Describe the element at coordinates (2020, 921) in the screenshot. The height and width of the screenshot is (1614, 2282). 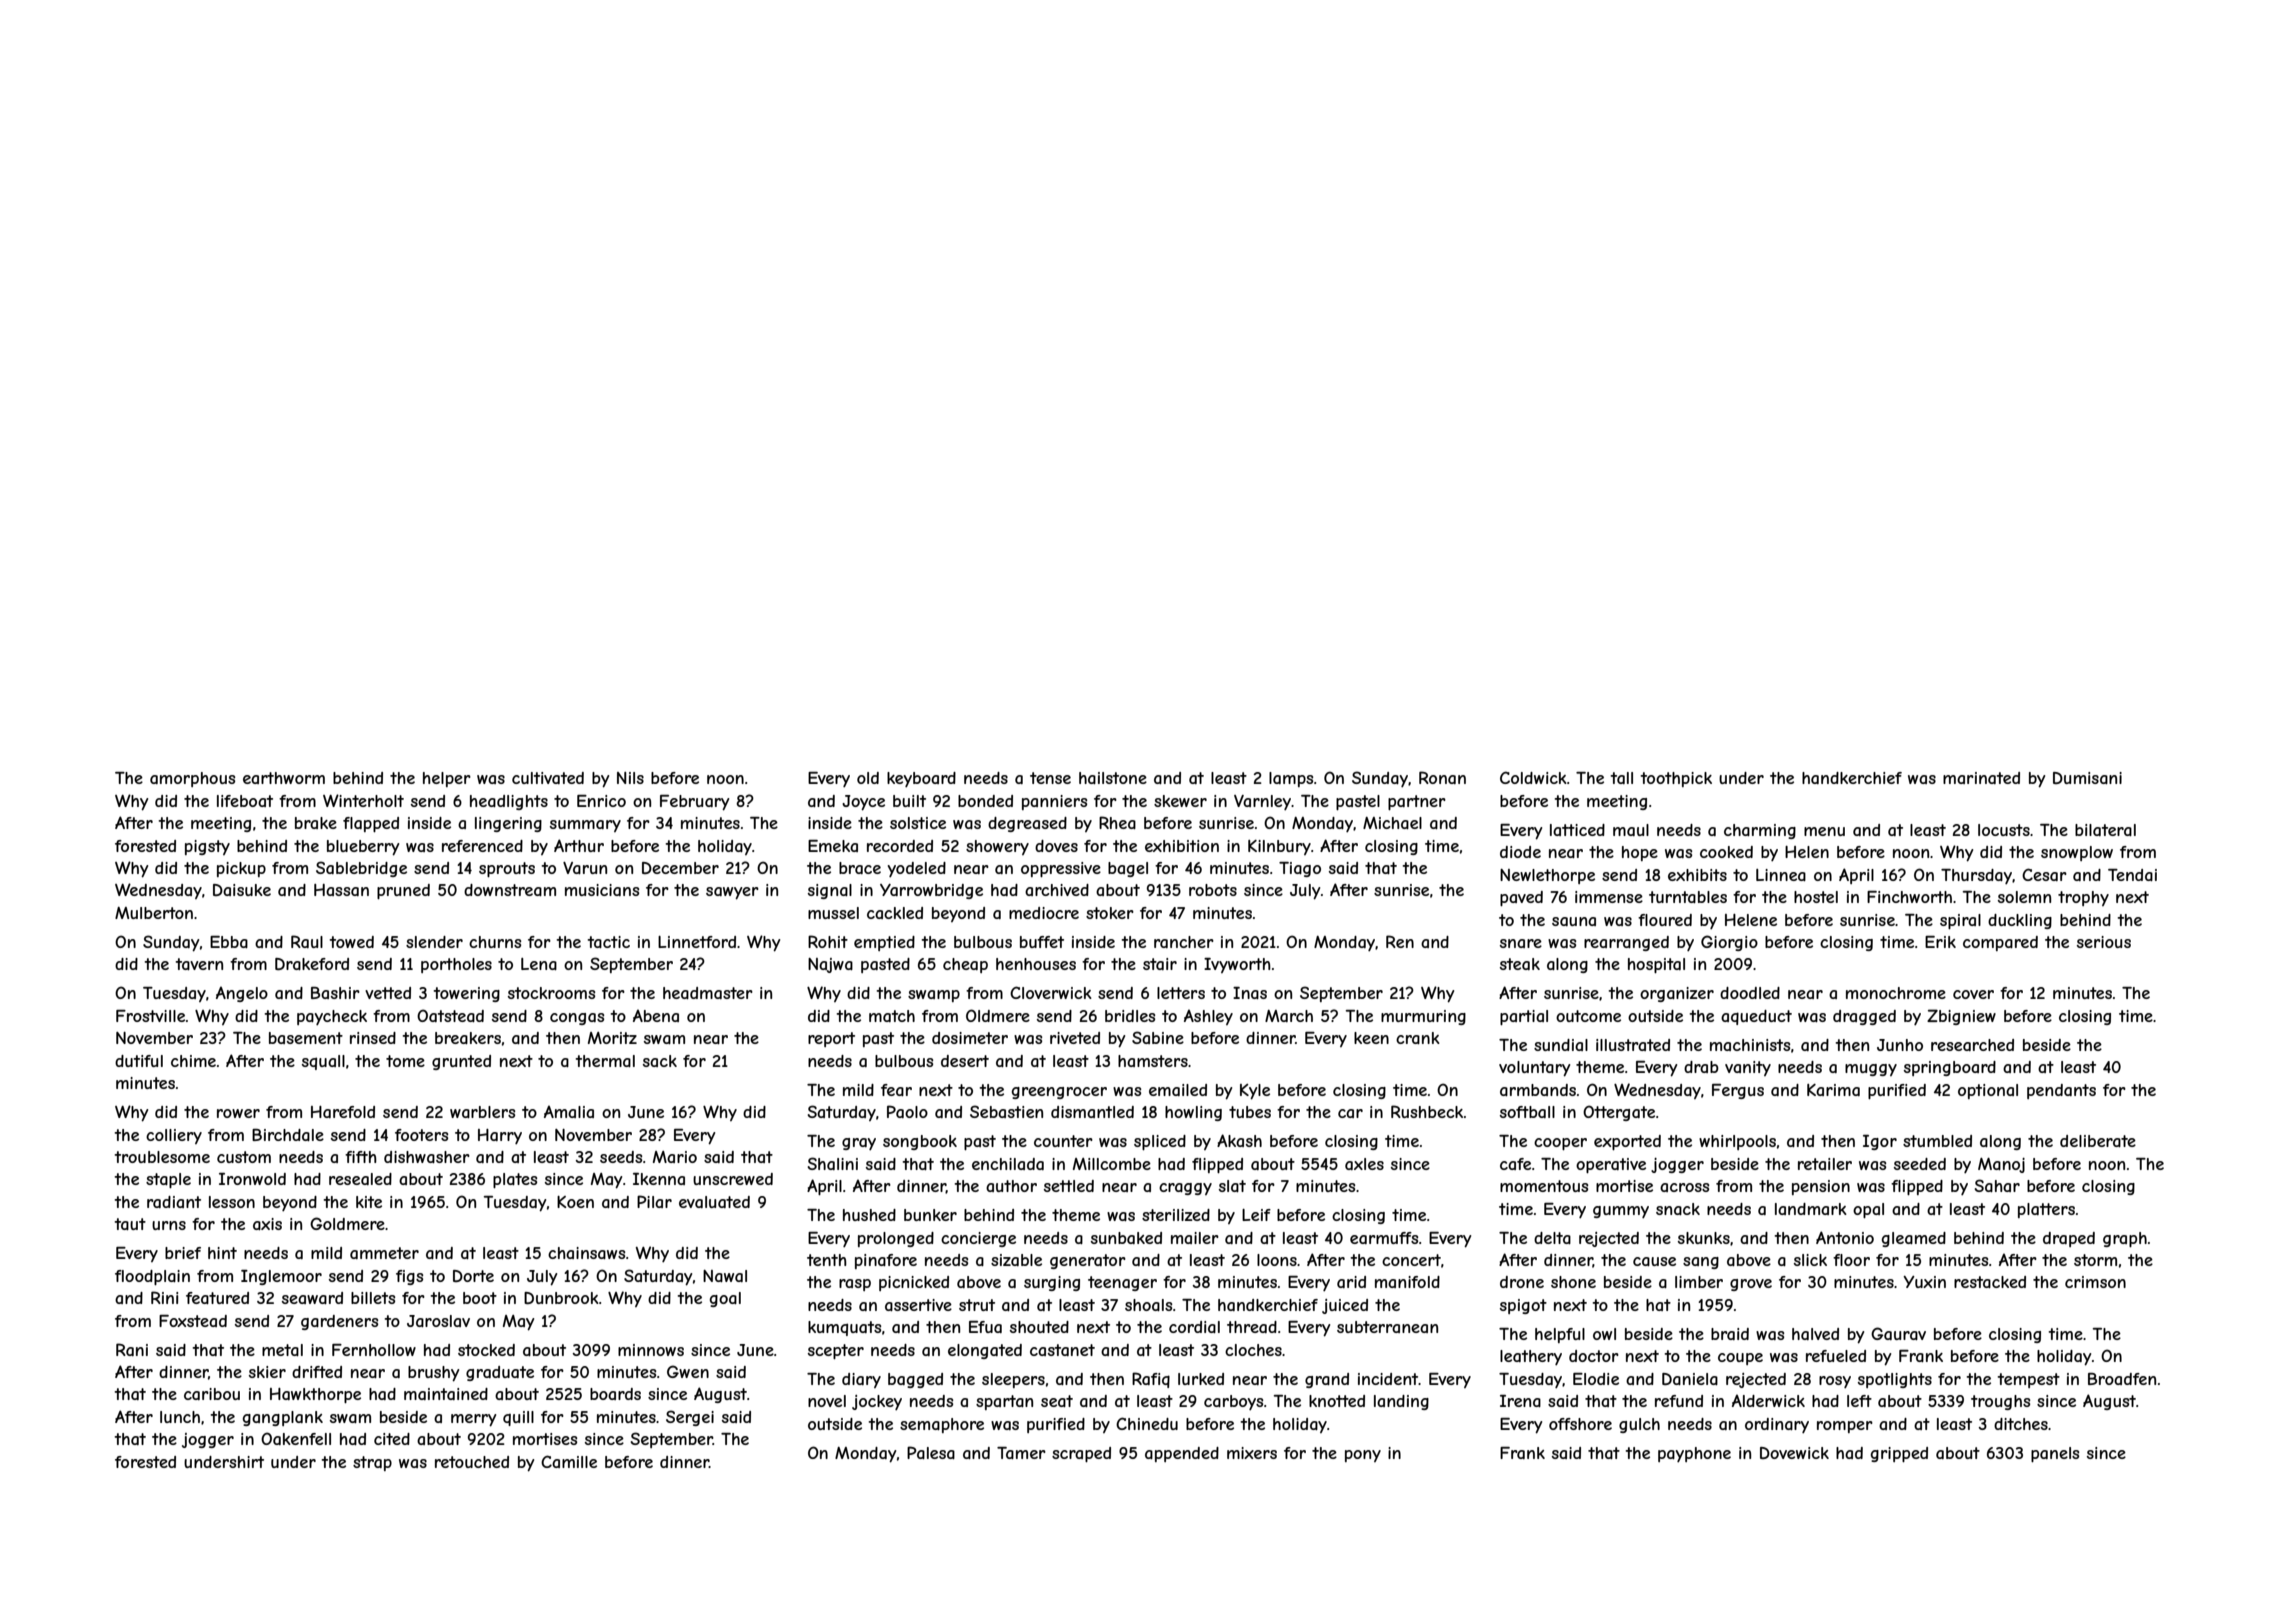
I see `duckling` at that location.
